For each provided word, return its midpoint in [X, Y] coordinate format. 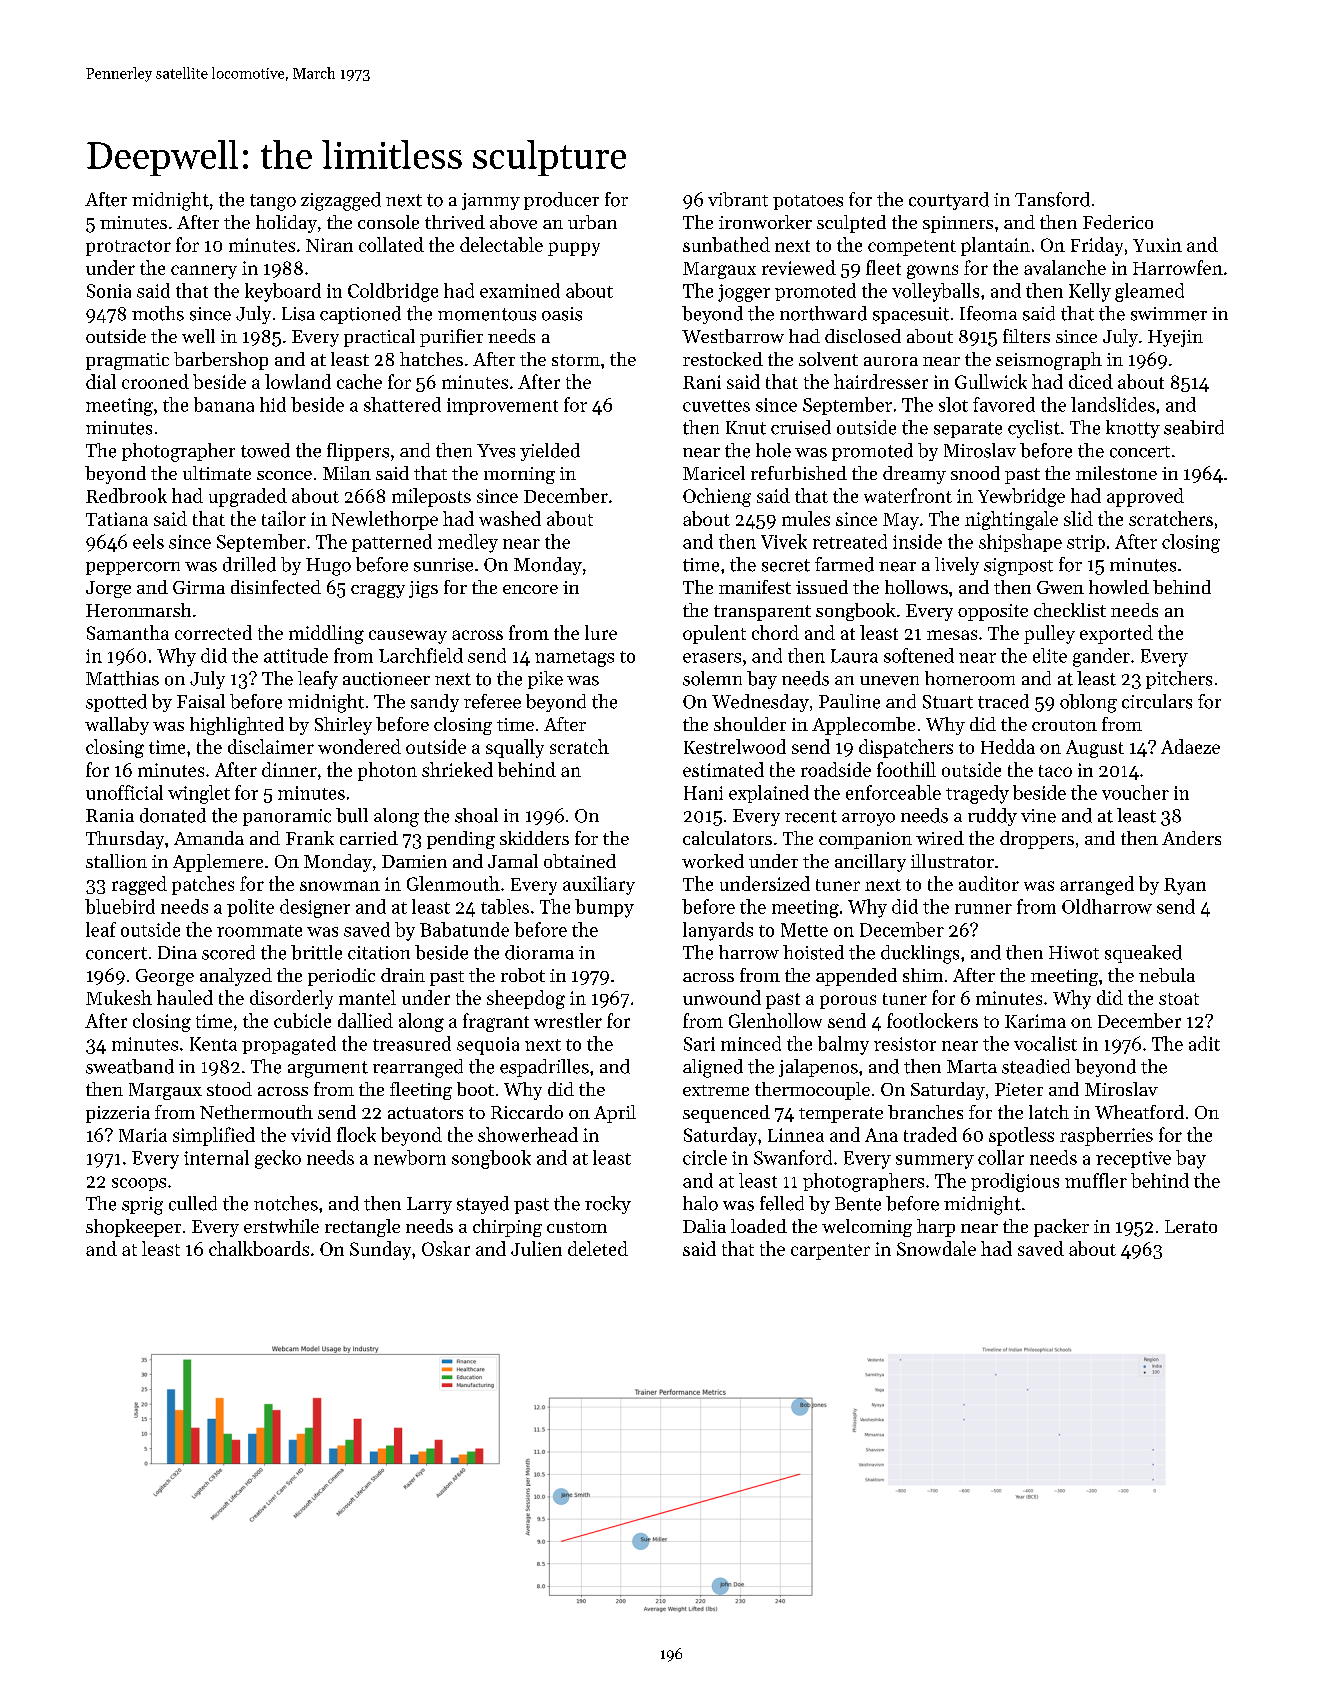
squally [515, 748]
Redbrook [126, 495]
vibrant [738, 199]
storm [576, 360]
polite [250, 908]
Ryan [1185, 886]
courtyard [949, 201]
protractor [128, 248]
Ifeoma [988, 313]
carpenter [830, 1252]
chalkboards [259, 1248]
